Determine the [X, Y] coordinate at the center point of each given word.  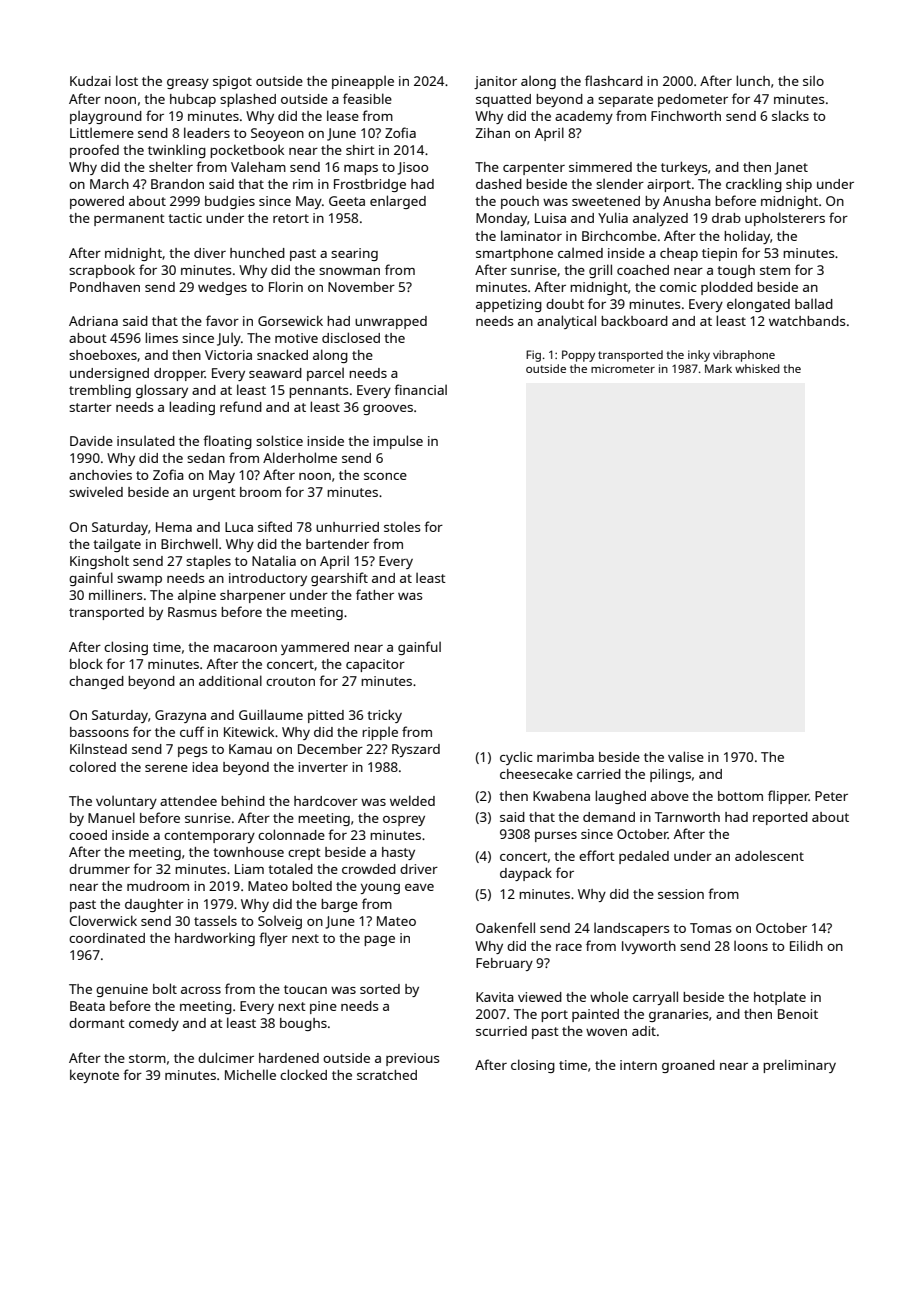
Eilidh [806, 945]
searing [354, 254]
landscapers [631, 929]
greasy [188, 84]
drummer [99, 869]
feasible [367, 98]
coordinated [107, 938]
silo [813, 81]
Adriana [93, 321]
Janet [791, 168]
